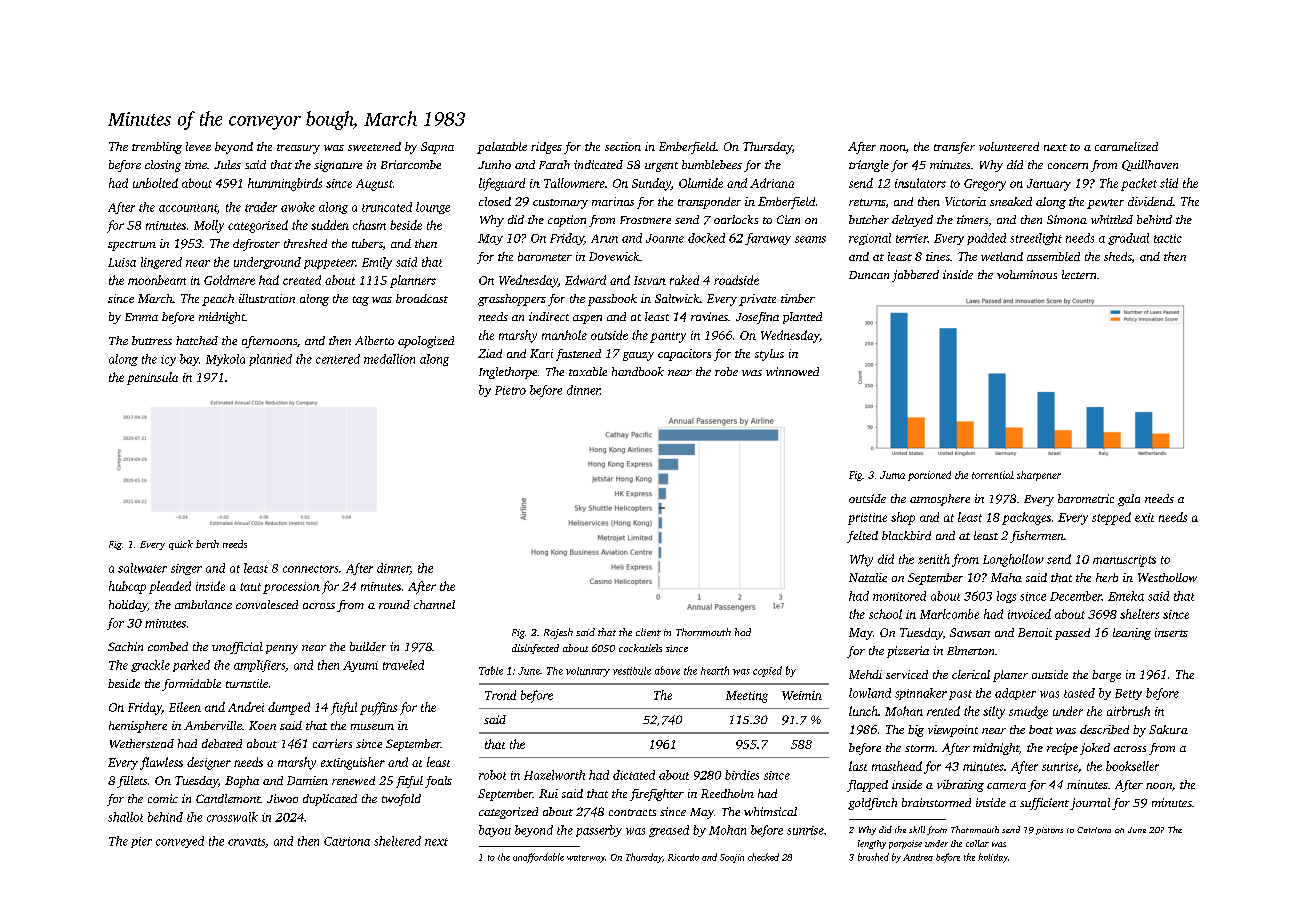 Image resolution: width=1308 pixels, height=924 pixels. Describe the element at coordinates (623, 146) in the document. I see `section` at that location.
